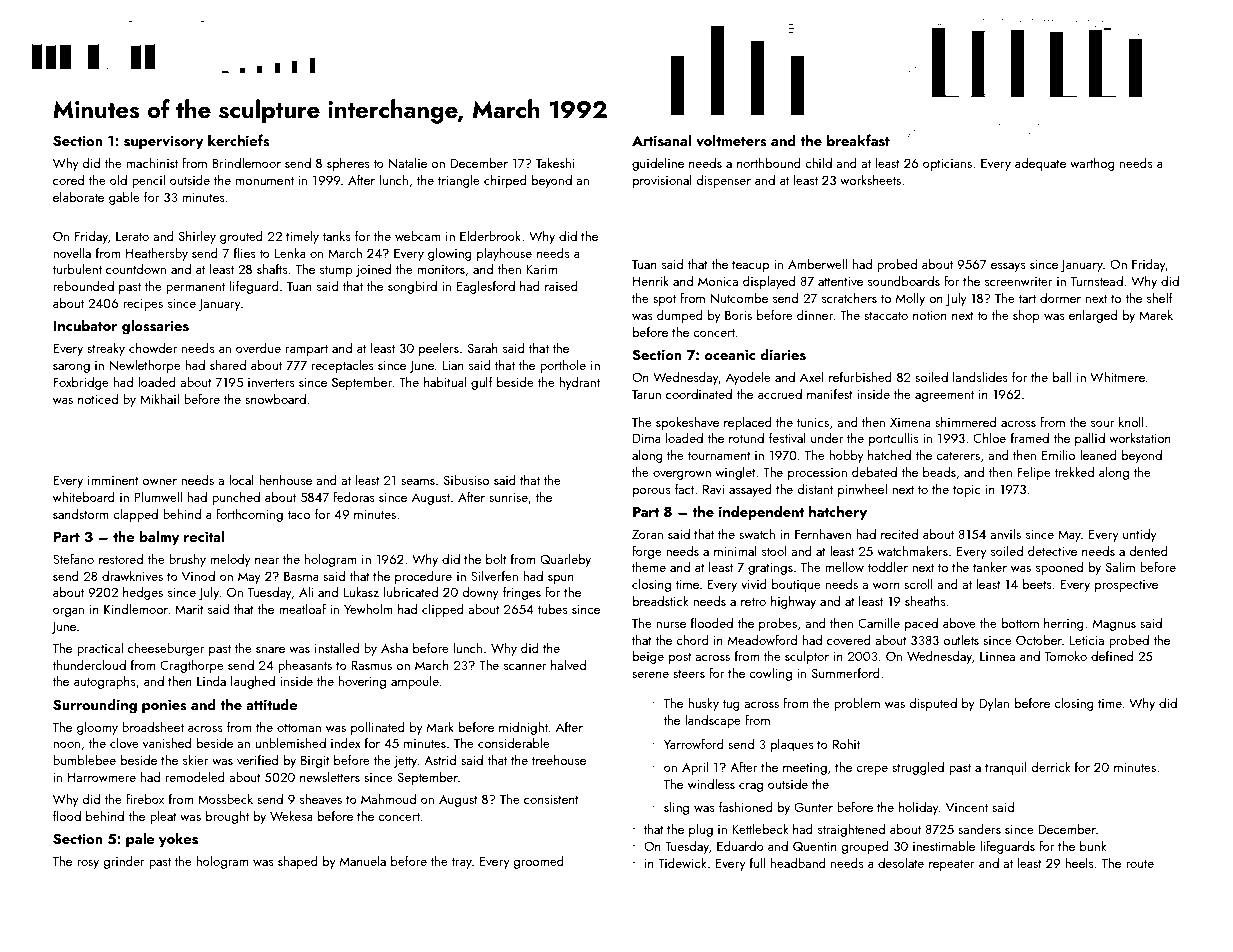 The height and width of the image is (952, 1233). What do you see at coordinates (152, 162) in the image?
I see `machinist` at bounding box center [152, 162].
